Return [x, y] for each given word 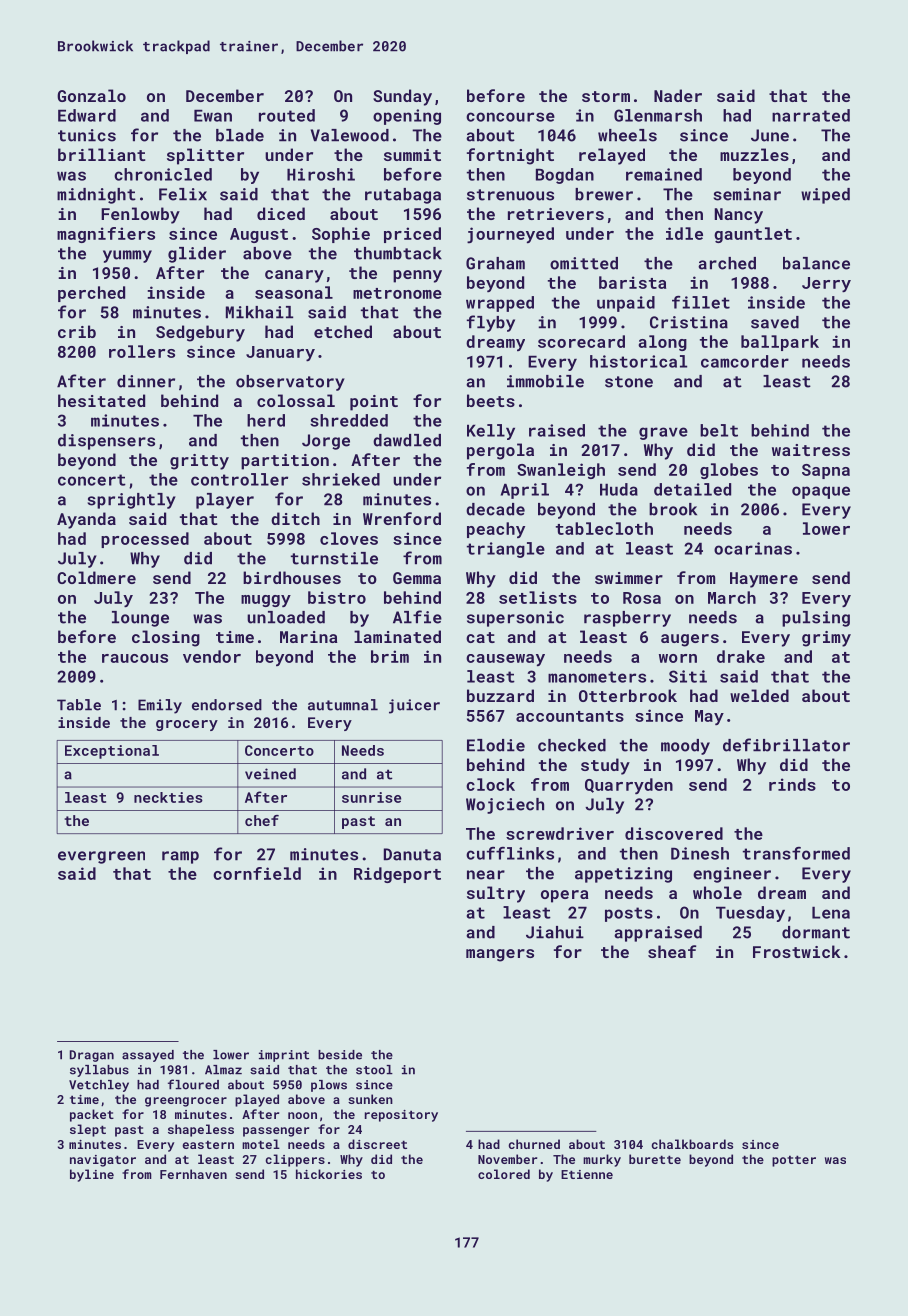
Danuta [412, 854]
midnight [96, 196]
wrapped [500, 304]
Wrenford [402, 518]
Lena [831, 913]
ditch [295, 518]
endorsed [227, 705]
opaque [821, 492]
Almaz [223, 1070]
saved [775, 322]
